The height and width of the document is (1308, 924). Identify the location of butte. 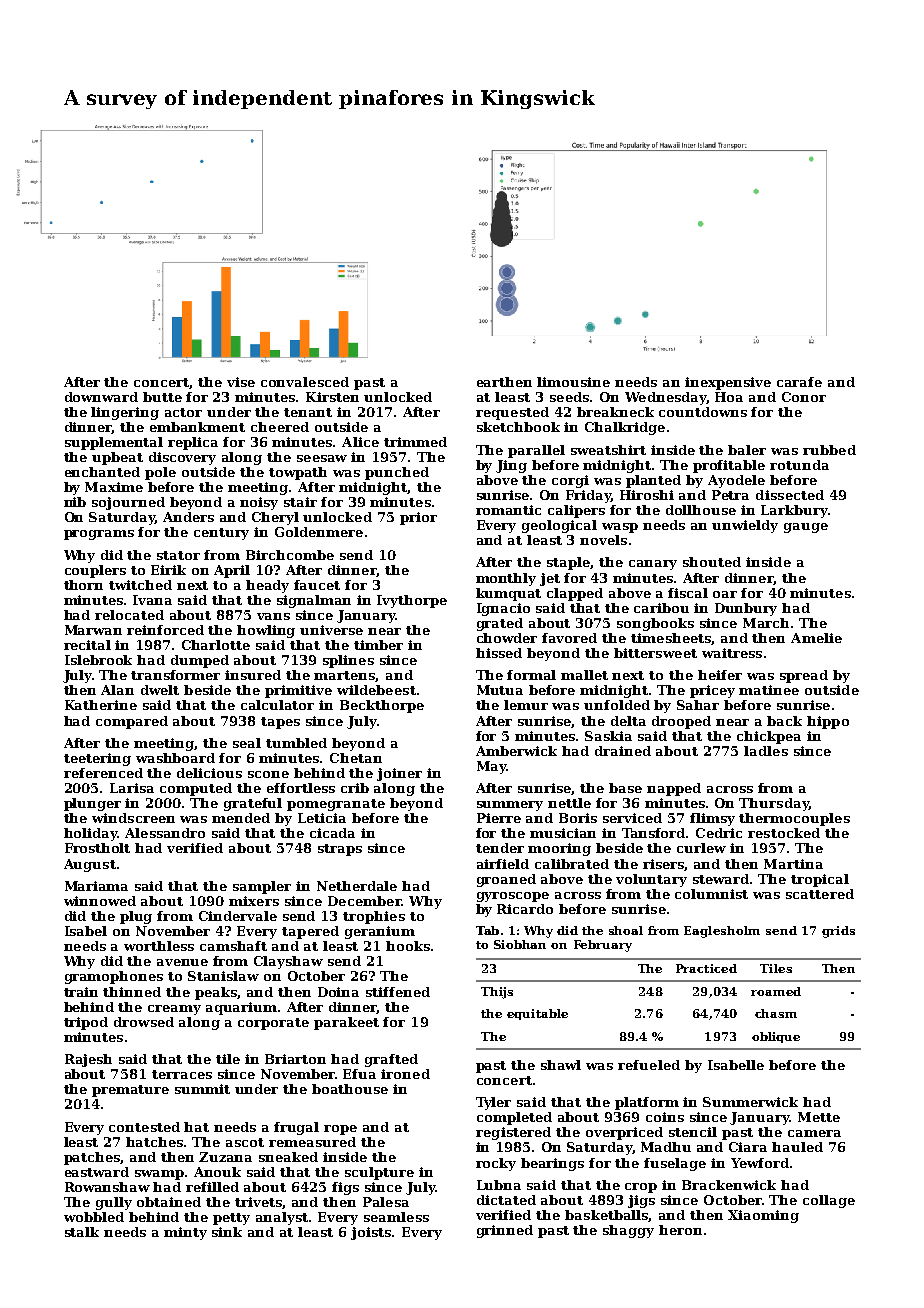
(162, 397).
